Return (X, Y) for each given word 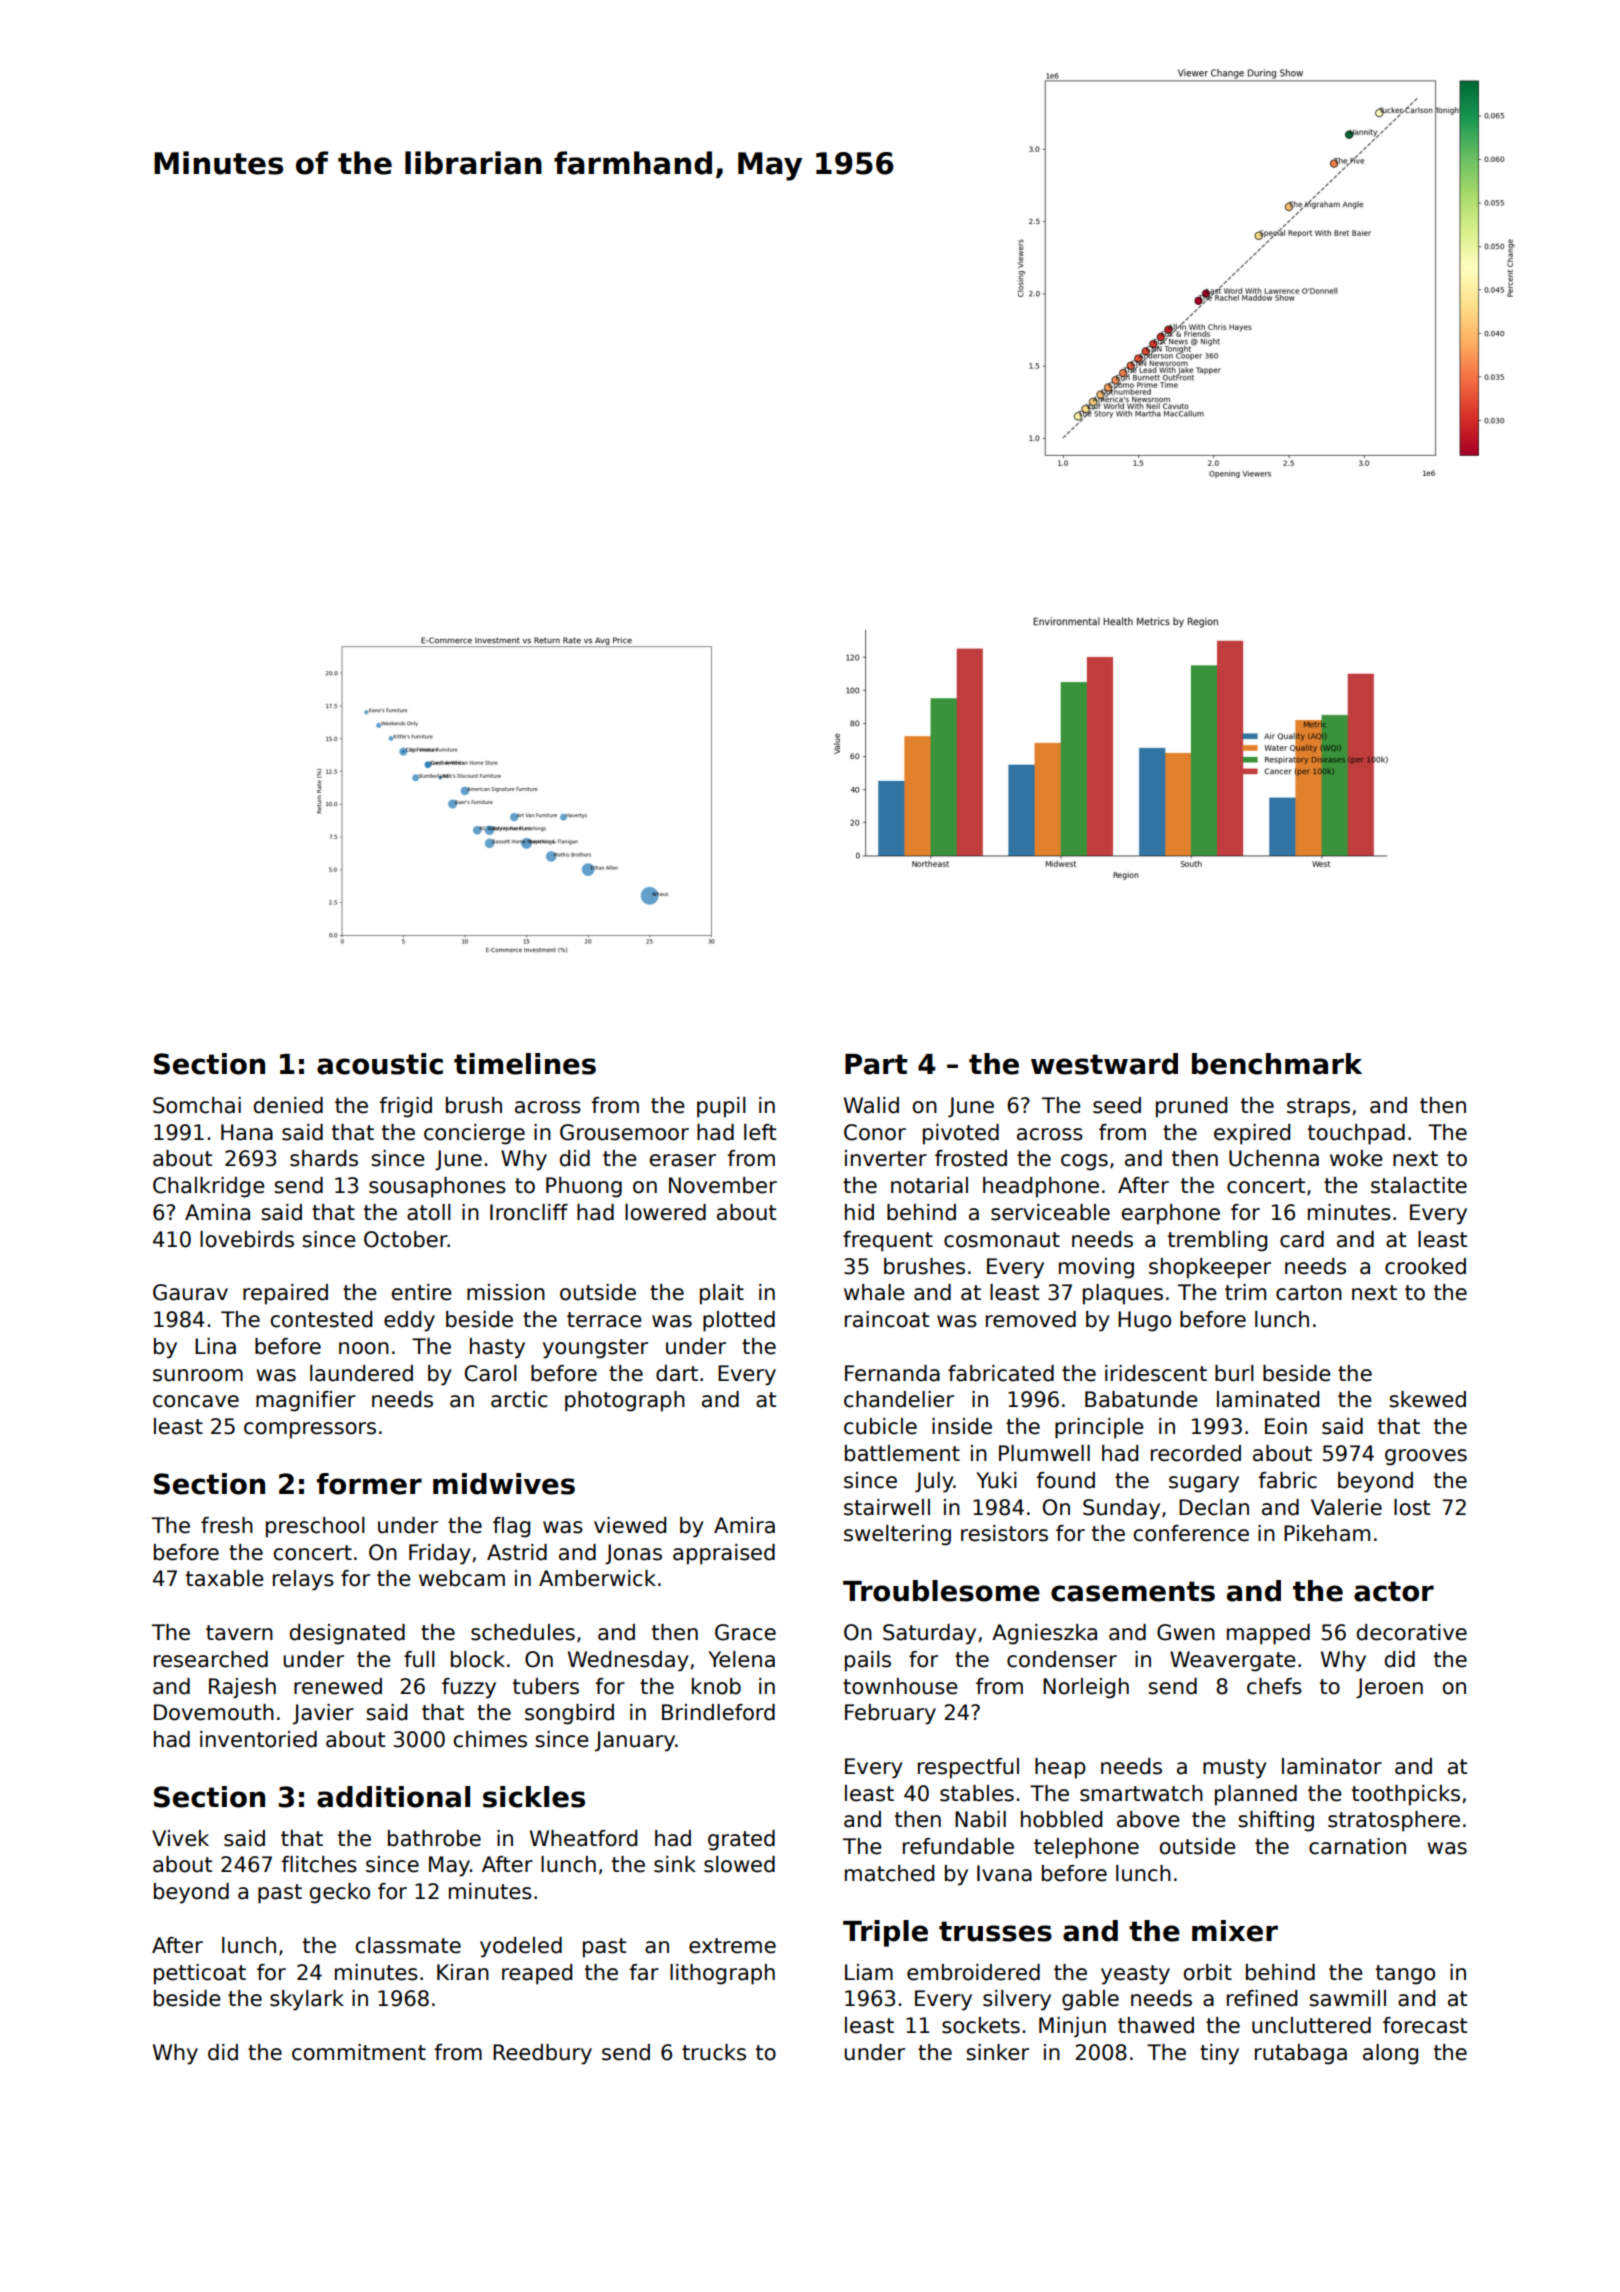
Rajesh (242, 1688)
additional (393, 1797)
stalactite (1419, 1185)
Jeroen (1389, 1688)
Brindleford (718, 1712)
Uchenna (1274, 1158)
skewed (1427, 1399)
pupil (721, 1107)
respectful (968, 1768)
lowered (665, 1212)
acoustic (380, 1064)
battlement (902, 1453)
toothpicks (1406, 1795)
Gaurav (190, 1292)
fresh (227, 1525)
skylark (307, 2000)
